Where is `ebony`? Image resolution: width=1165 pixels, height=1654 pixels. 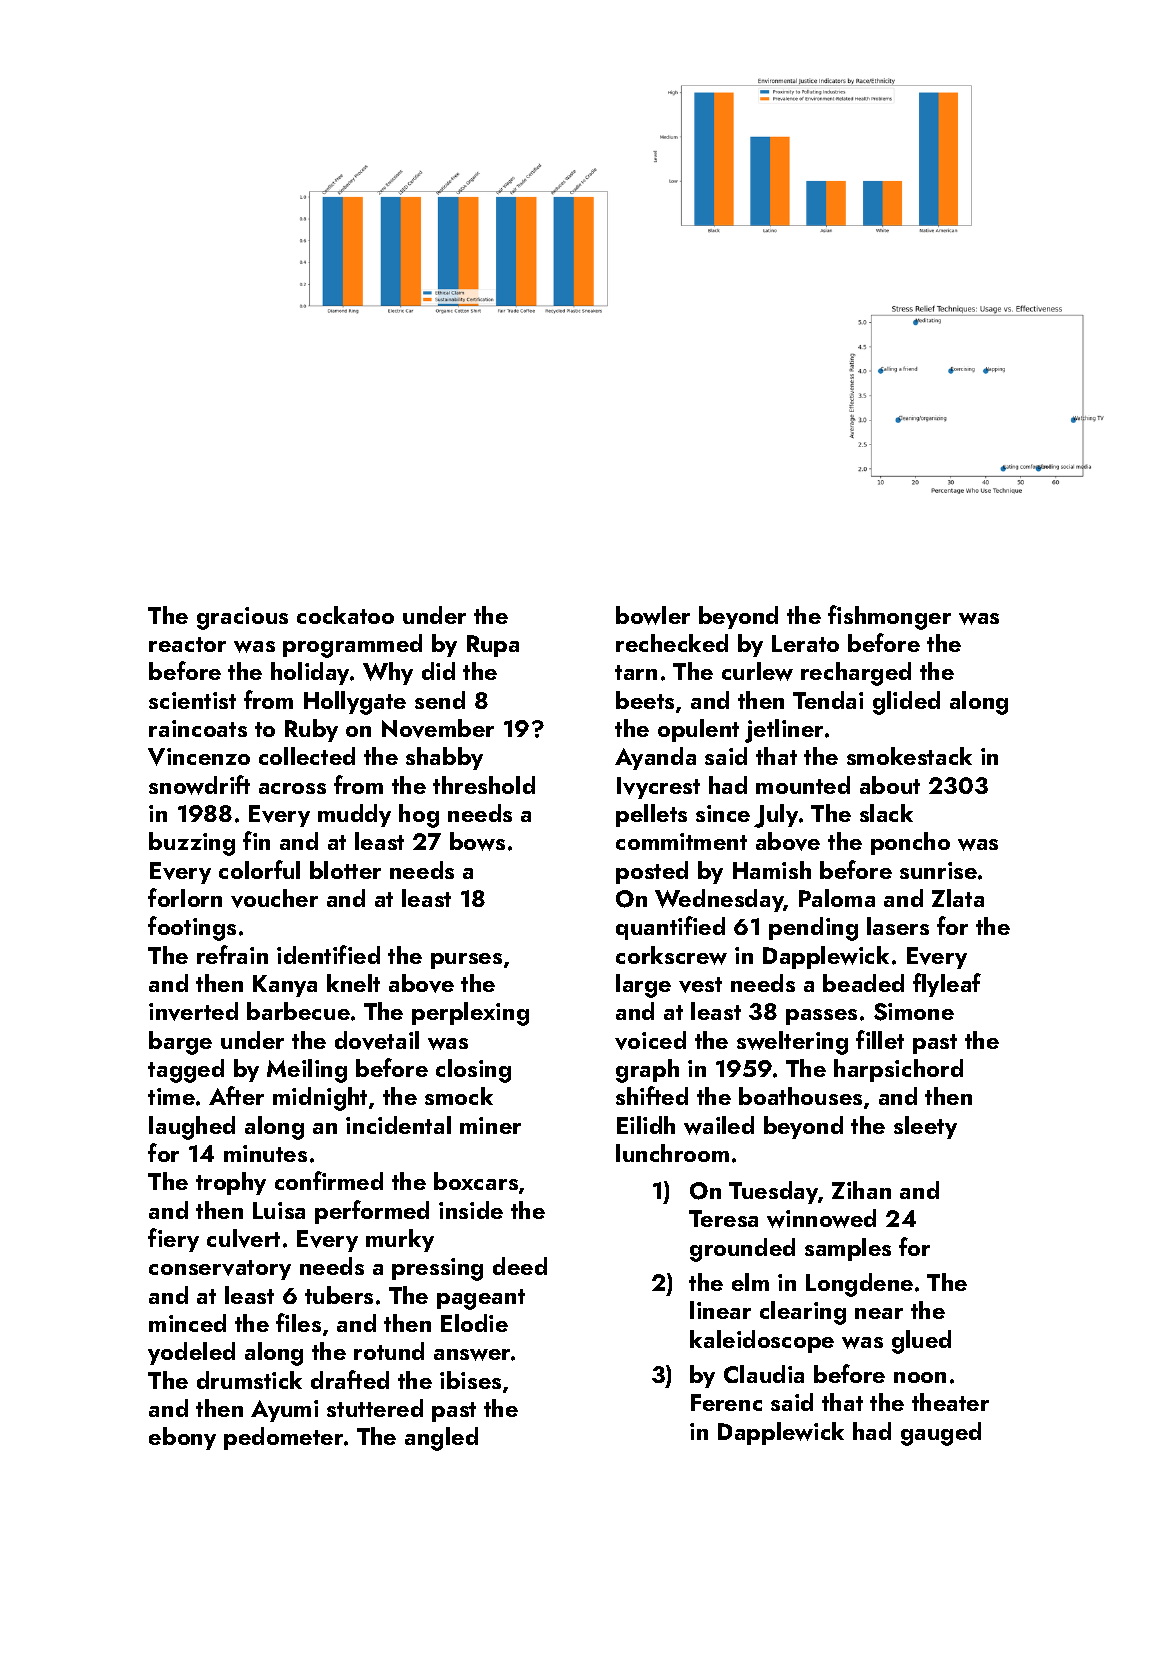
ebony is located at coordinates (182, 1438).
